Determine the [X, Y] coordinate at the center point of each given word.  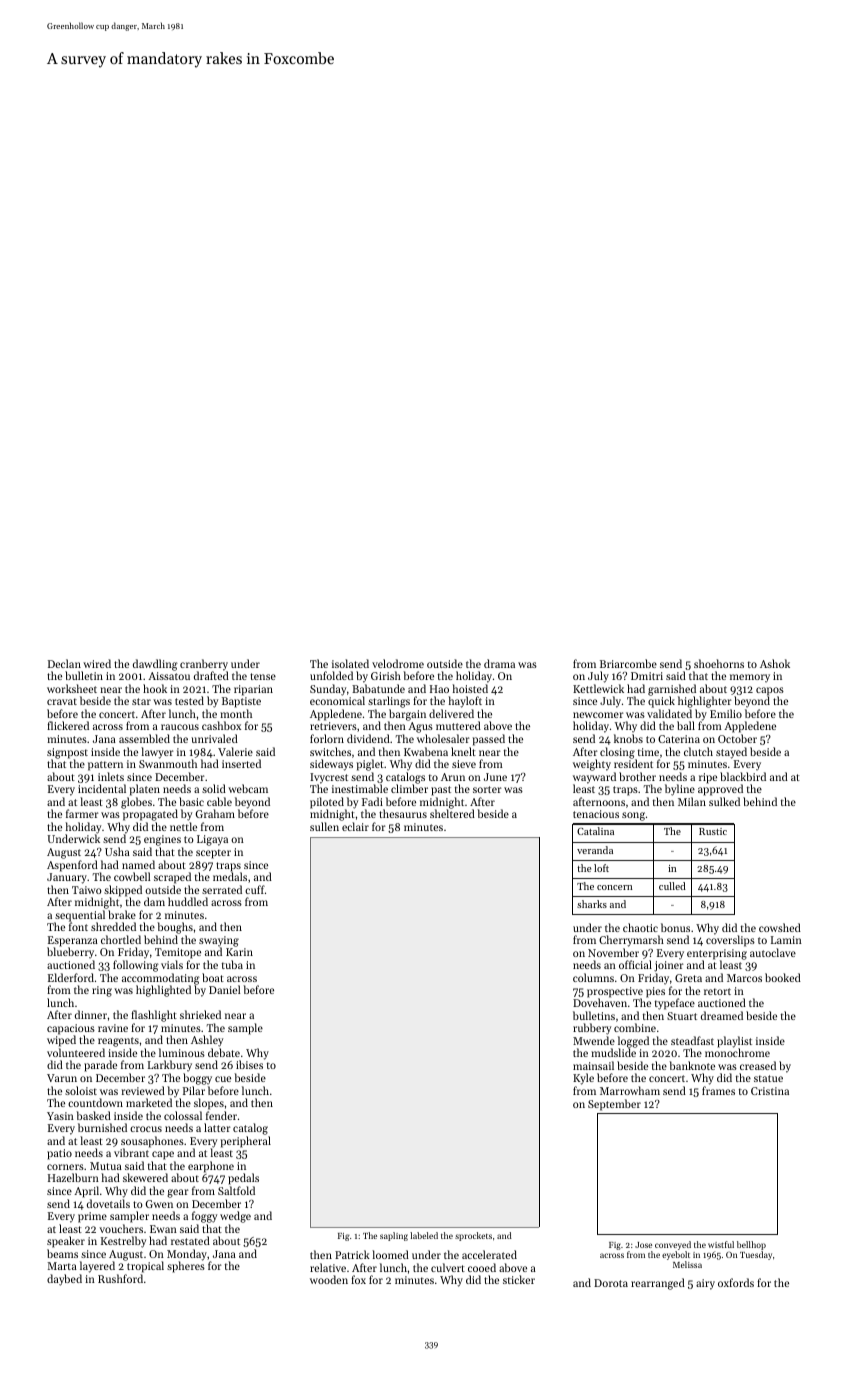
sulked [724, 801]
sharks [592, 904]
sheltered [452, 814]
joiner [669, 966]
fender [221, 1115]
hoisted [470, 688]
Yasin [60, 1116]
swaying [219, 942]
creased [758, 1065]
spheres [186, 1267]
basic [191, 801]
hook [155, 688]
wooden [329, 1279]
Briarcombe [628, 663]
